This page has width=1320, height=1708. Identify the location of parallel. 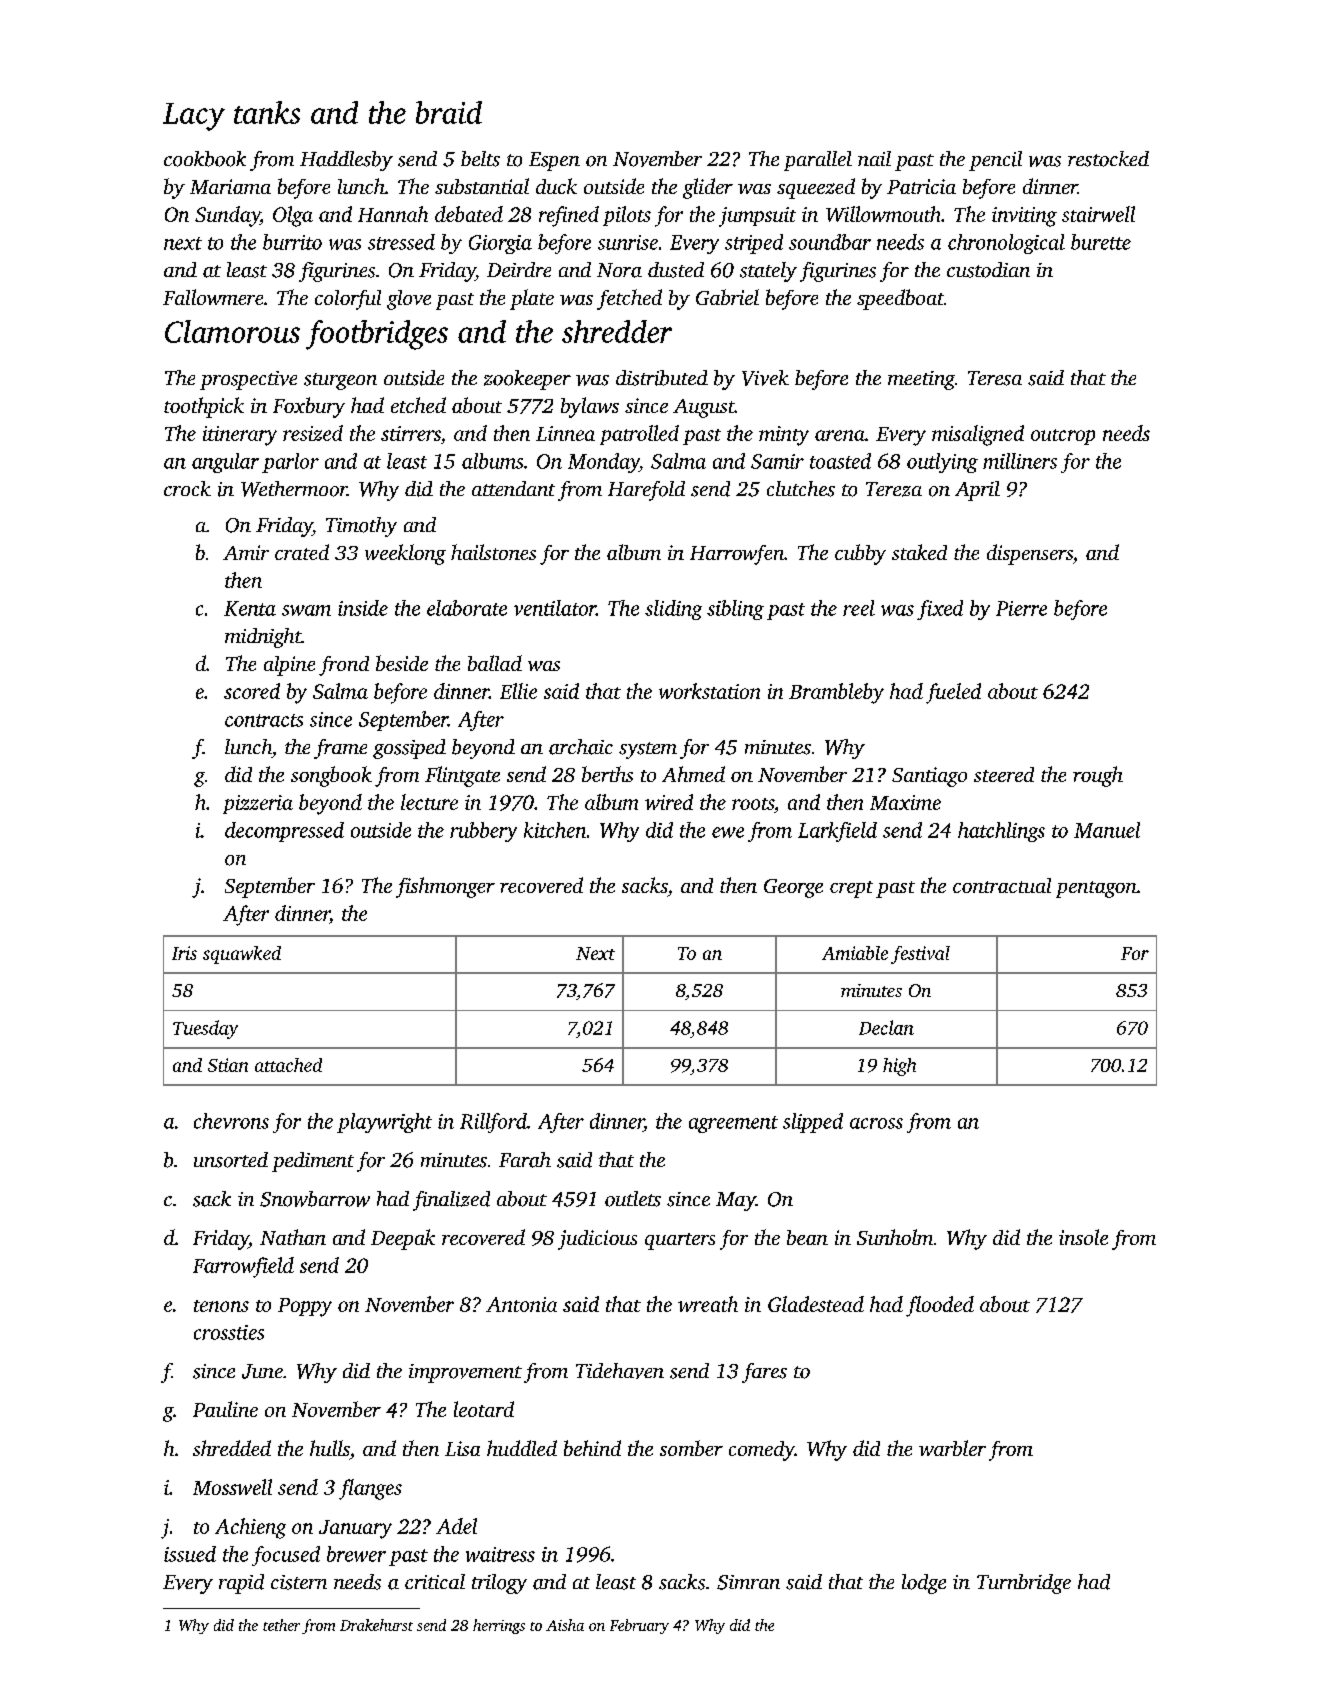
(818, 161).
